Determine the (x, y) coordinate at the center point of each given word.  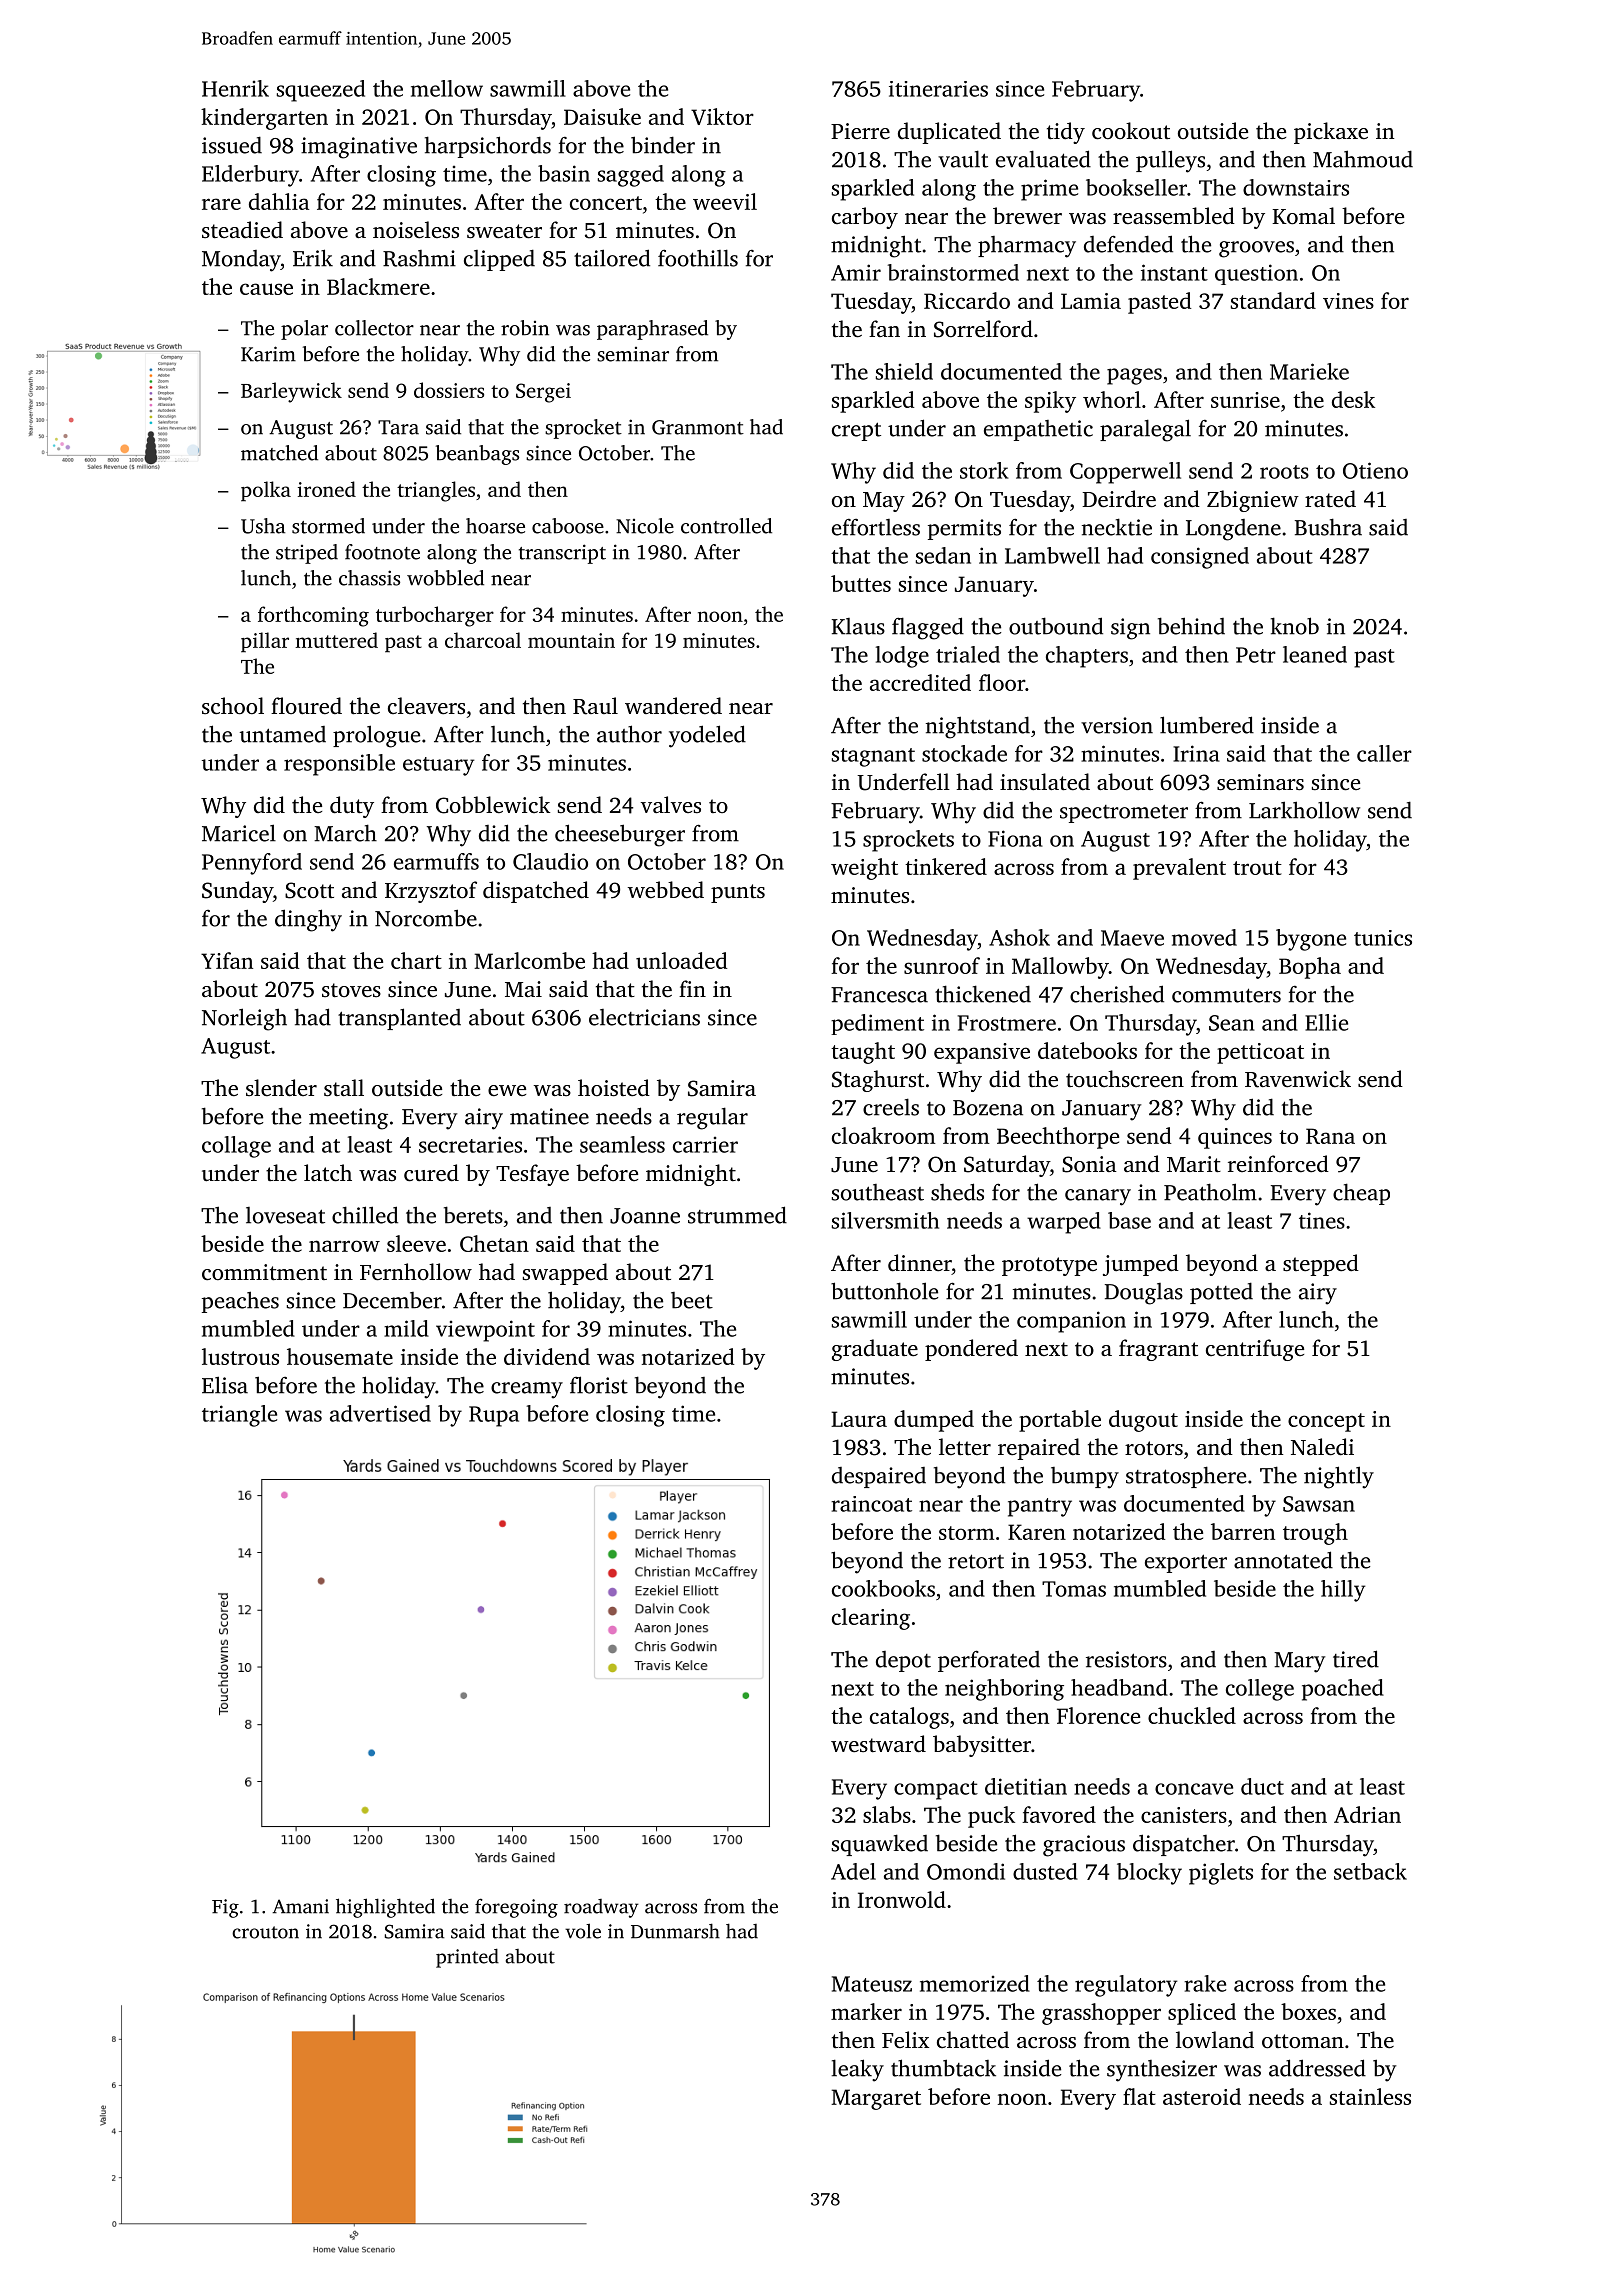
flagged (928, 628)
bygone (1311, 940)
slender (281, 1088)
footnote (382, 552)
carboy (865, 218)
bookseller (1136, 187)
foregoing (516, 1908)
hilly (1343, 1591)
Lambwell (1052, 555)
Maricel (239, 833)
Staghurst (878, 1081)
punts (738, 893)
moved (1204, 937)
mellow (447, 88)
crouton (265, 1932)
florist (599, 1385)
